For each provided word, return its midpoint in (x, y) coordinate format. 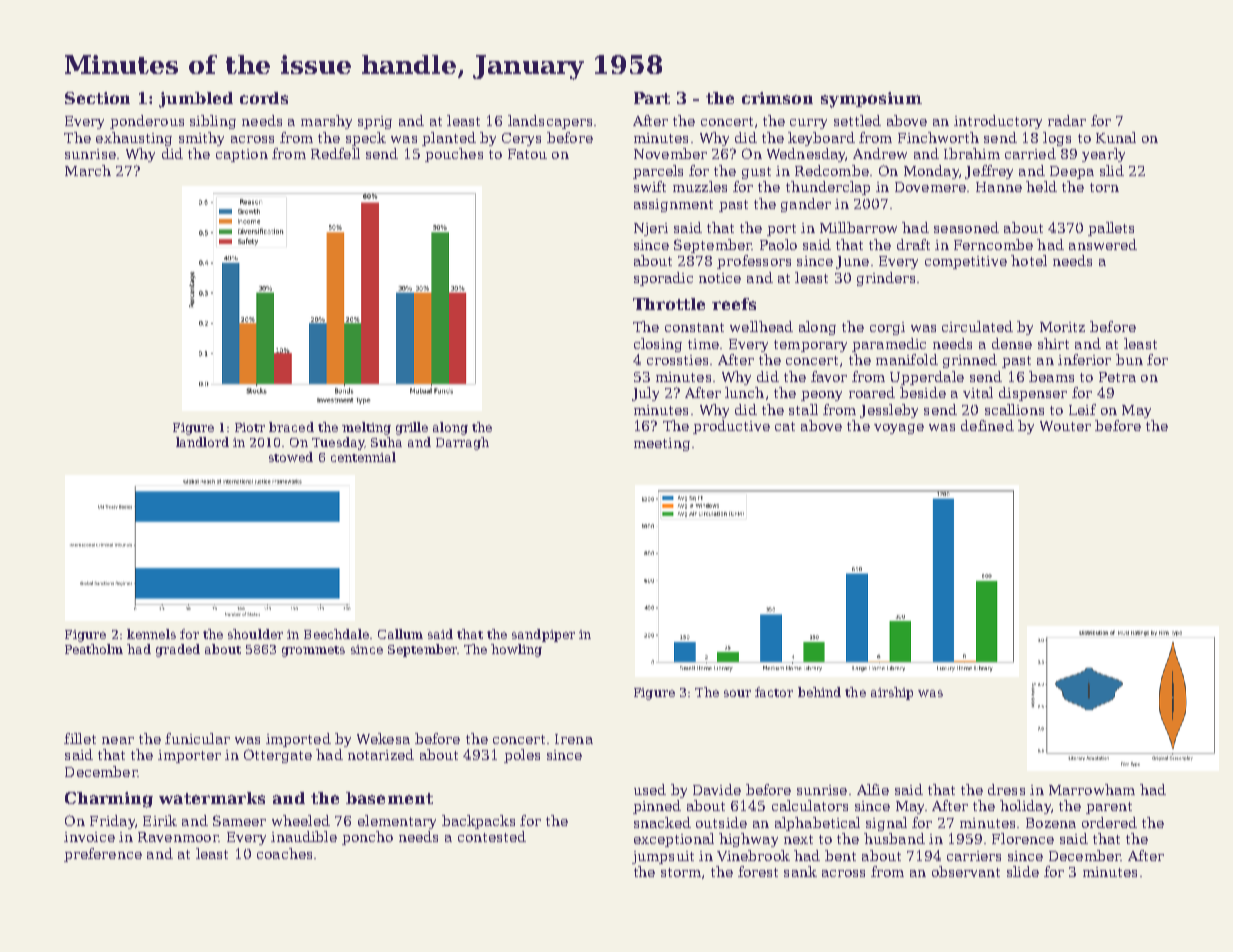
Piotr (250, 427)
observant (966, 871)
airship (892, 693)
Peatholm (94, 649)
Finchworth (938, 137)
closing (658, 345)
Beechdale (336, 634)
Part (652, 98)
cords (264, 98)
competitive (966, 262)
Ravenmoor (178, 837)
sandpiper (543, 635)
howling (516, 650)
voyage (899, 429)
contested (492, 836)
